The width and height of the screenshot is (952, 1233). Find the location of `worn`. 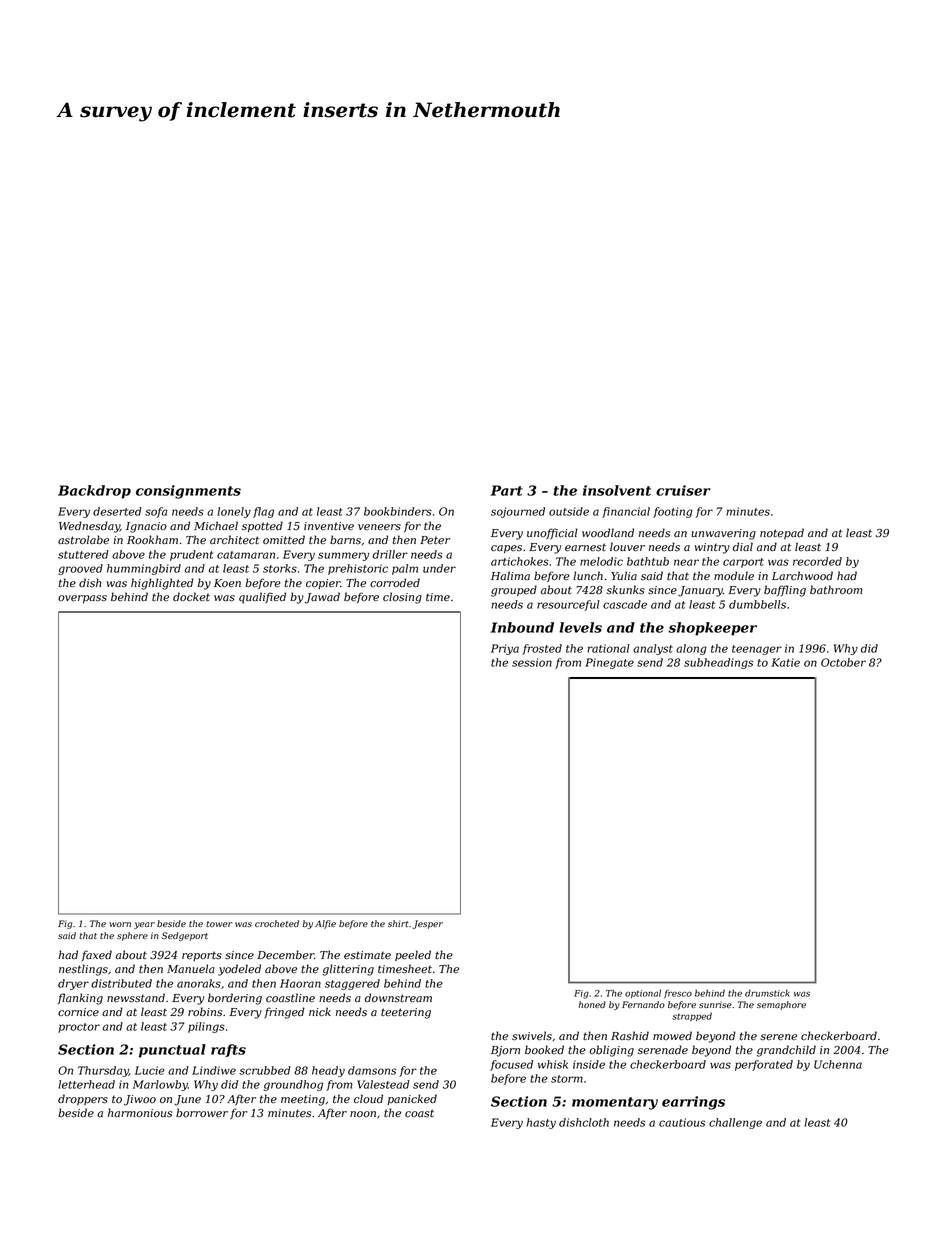

worn is located at coordinates (120, 924).
